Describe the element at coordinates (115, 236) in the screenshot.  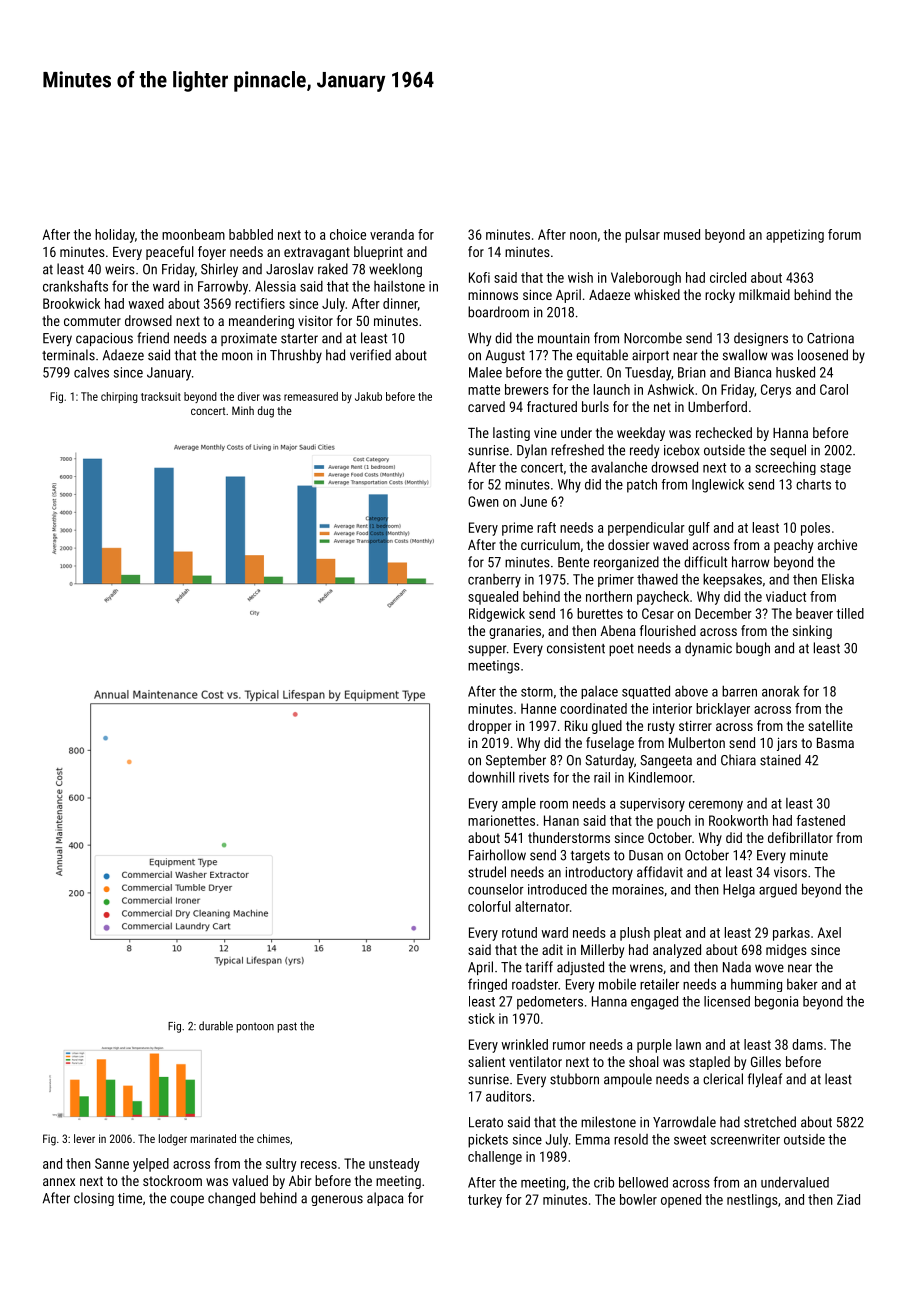
I see `holiday` at that location.
